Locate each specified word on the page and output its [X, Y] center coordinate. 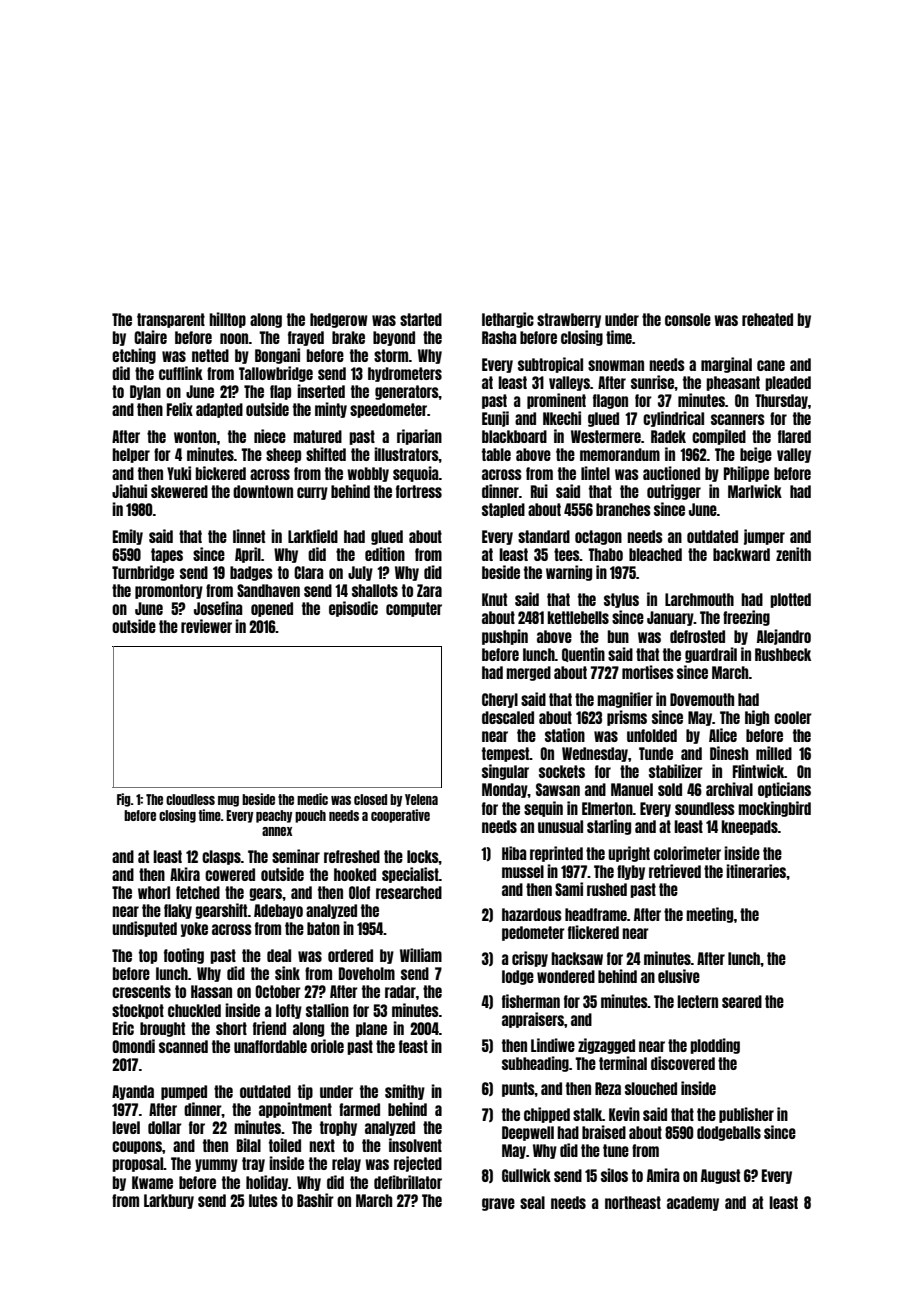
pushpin [505, 637]
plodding [715, 1046]
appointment [295, 1110]
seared [742, 1001]
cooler [793, 717]
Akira [185, 874]
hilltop [227, 320]
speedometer [388, 410]
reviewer [206, 626]
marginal [726, 365]
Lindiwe [553, 1045]
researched [409, 892]
